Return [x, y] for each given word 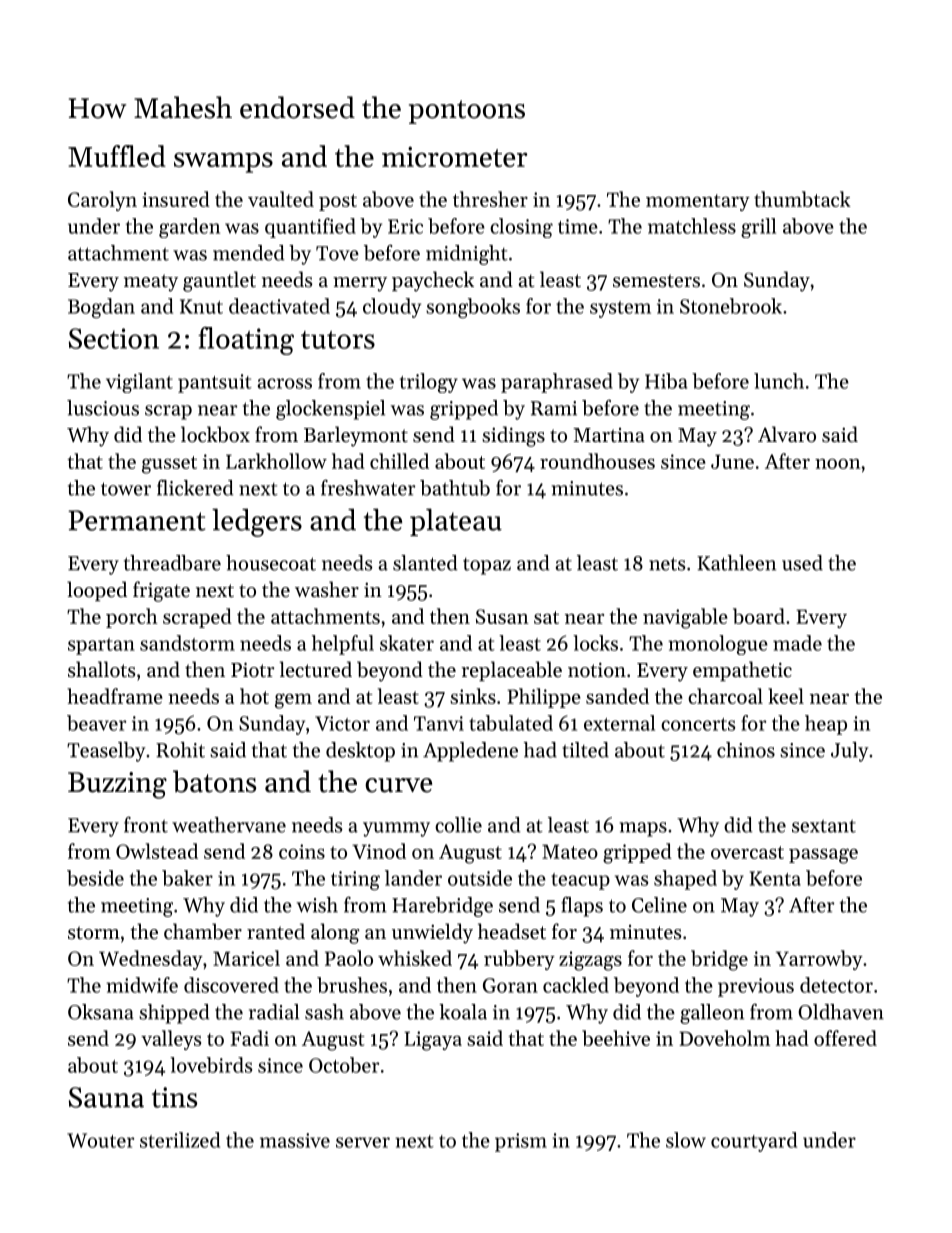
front [146, 825]
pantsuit [215, 383]
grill [758, 228]
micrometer [454, 156]
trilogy [429, 383]
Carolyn [102, 201]
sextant [824, 826]
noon [838, 464]
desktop [360, 752]
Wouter [100, 1140]
